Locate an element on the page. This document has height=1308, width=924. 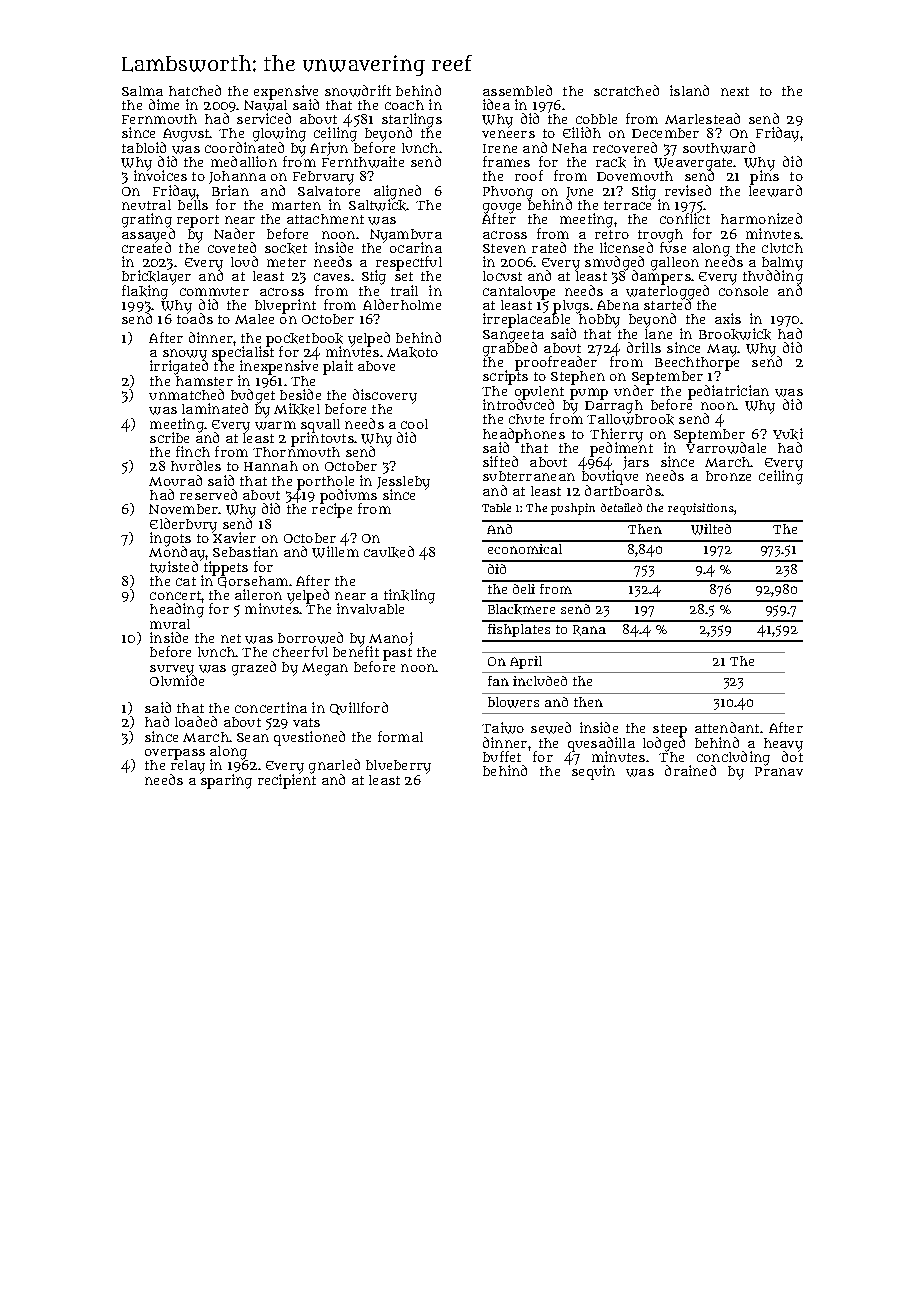
Phuong is located at coordinates (508, 192).
